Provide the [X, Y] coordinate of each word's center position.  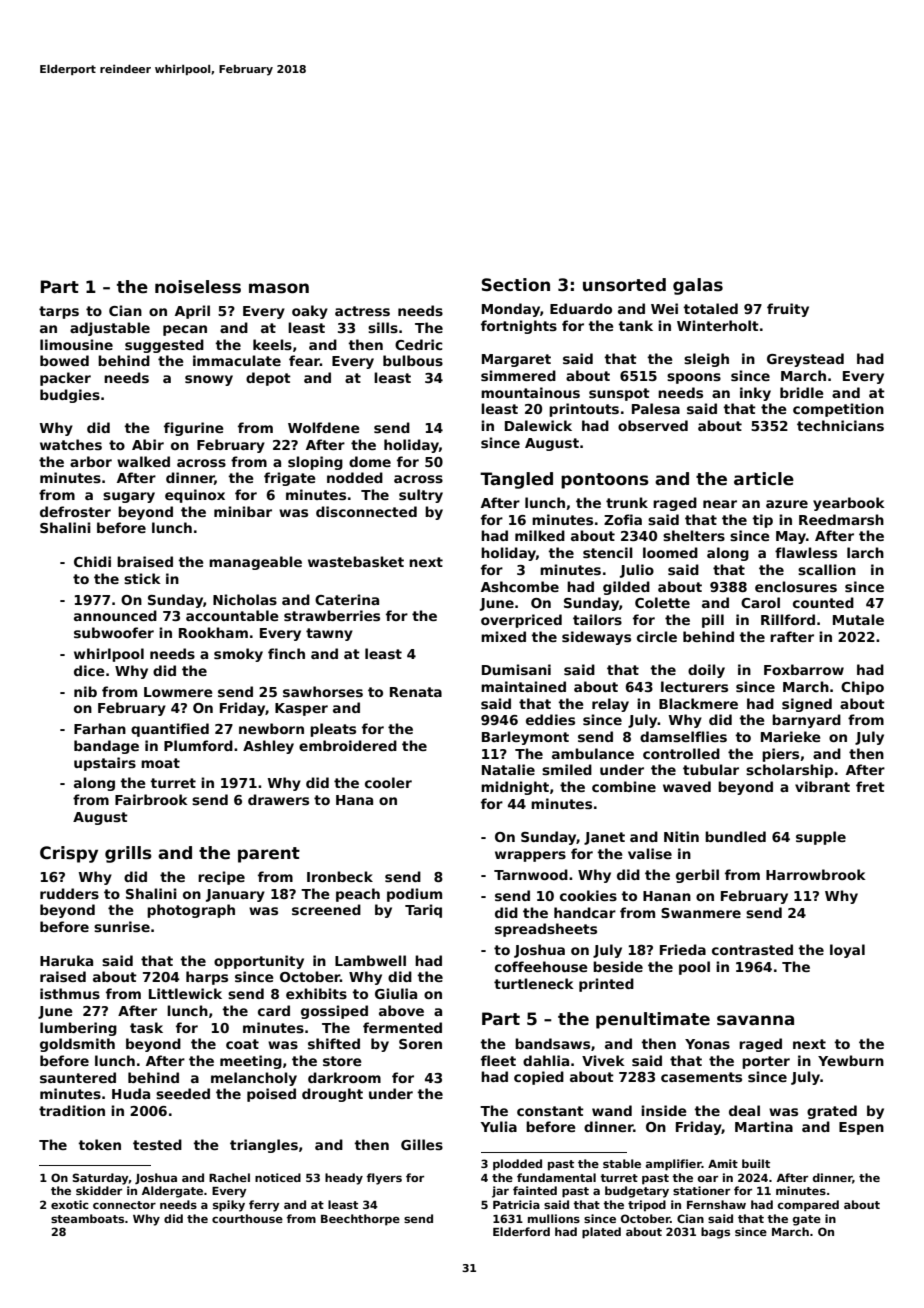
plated [601, 1233]
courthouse [247, 1218]
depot [268, 379]
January [235, 895]
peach [358, 895]
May [791, 537]
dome [370, 461]
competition [838, 410]
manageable [255, 563]
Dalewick [538, 425]
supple [821, 838]
